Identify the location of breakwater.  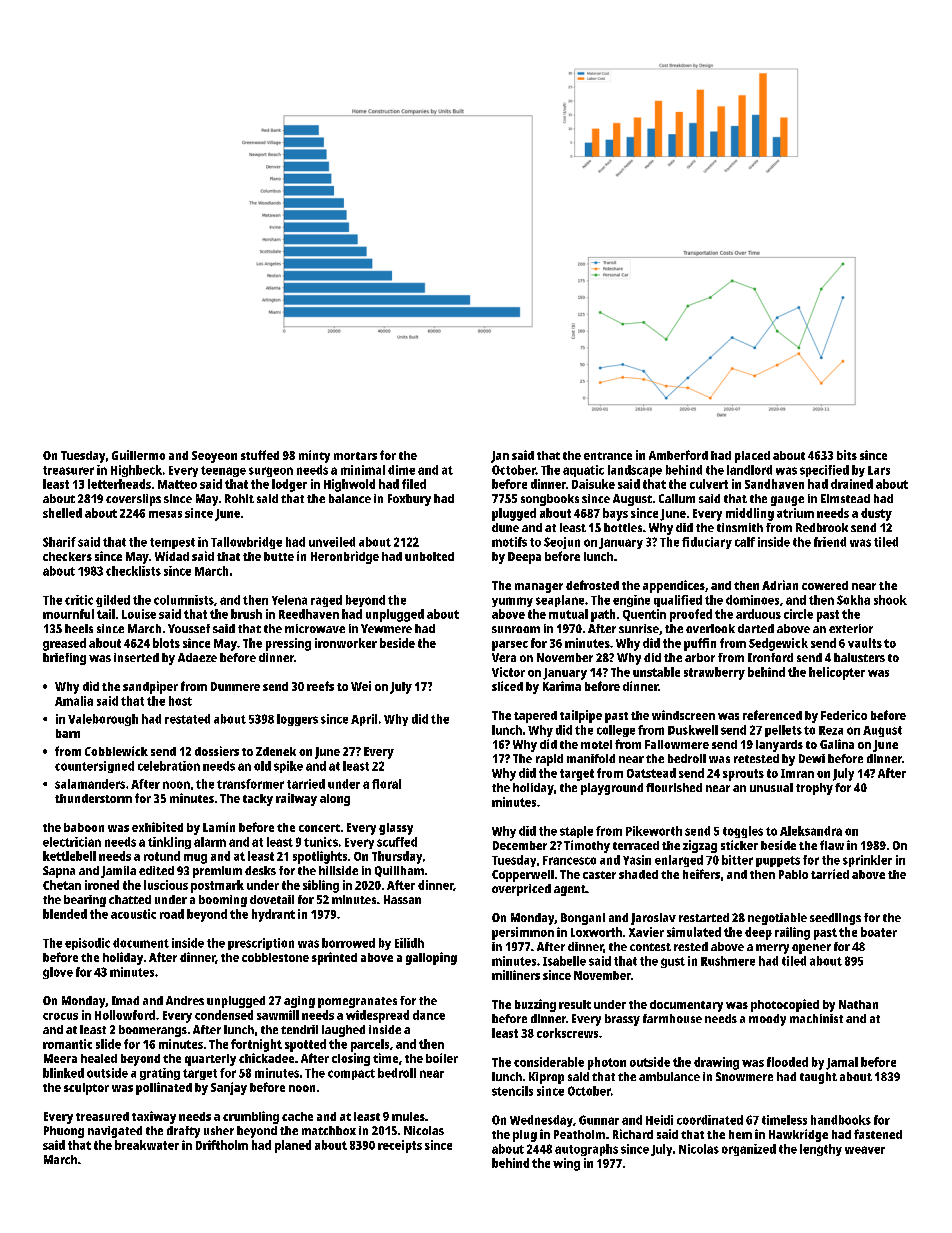
(147, 1145).
